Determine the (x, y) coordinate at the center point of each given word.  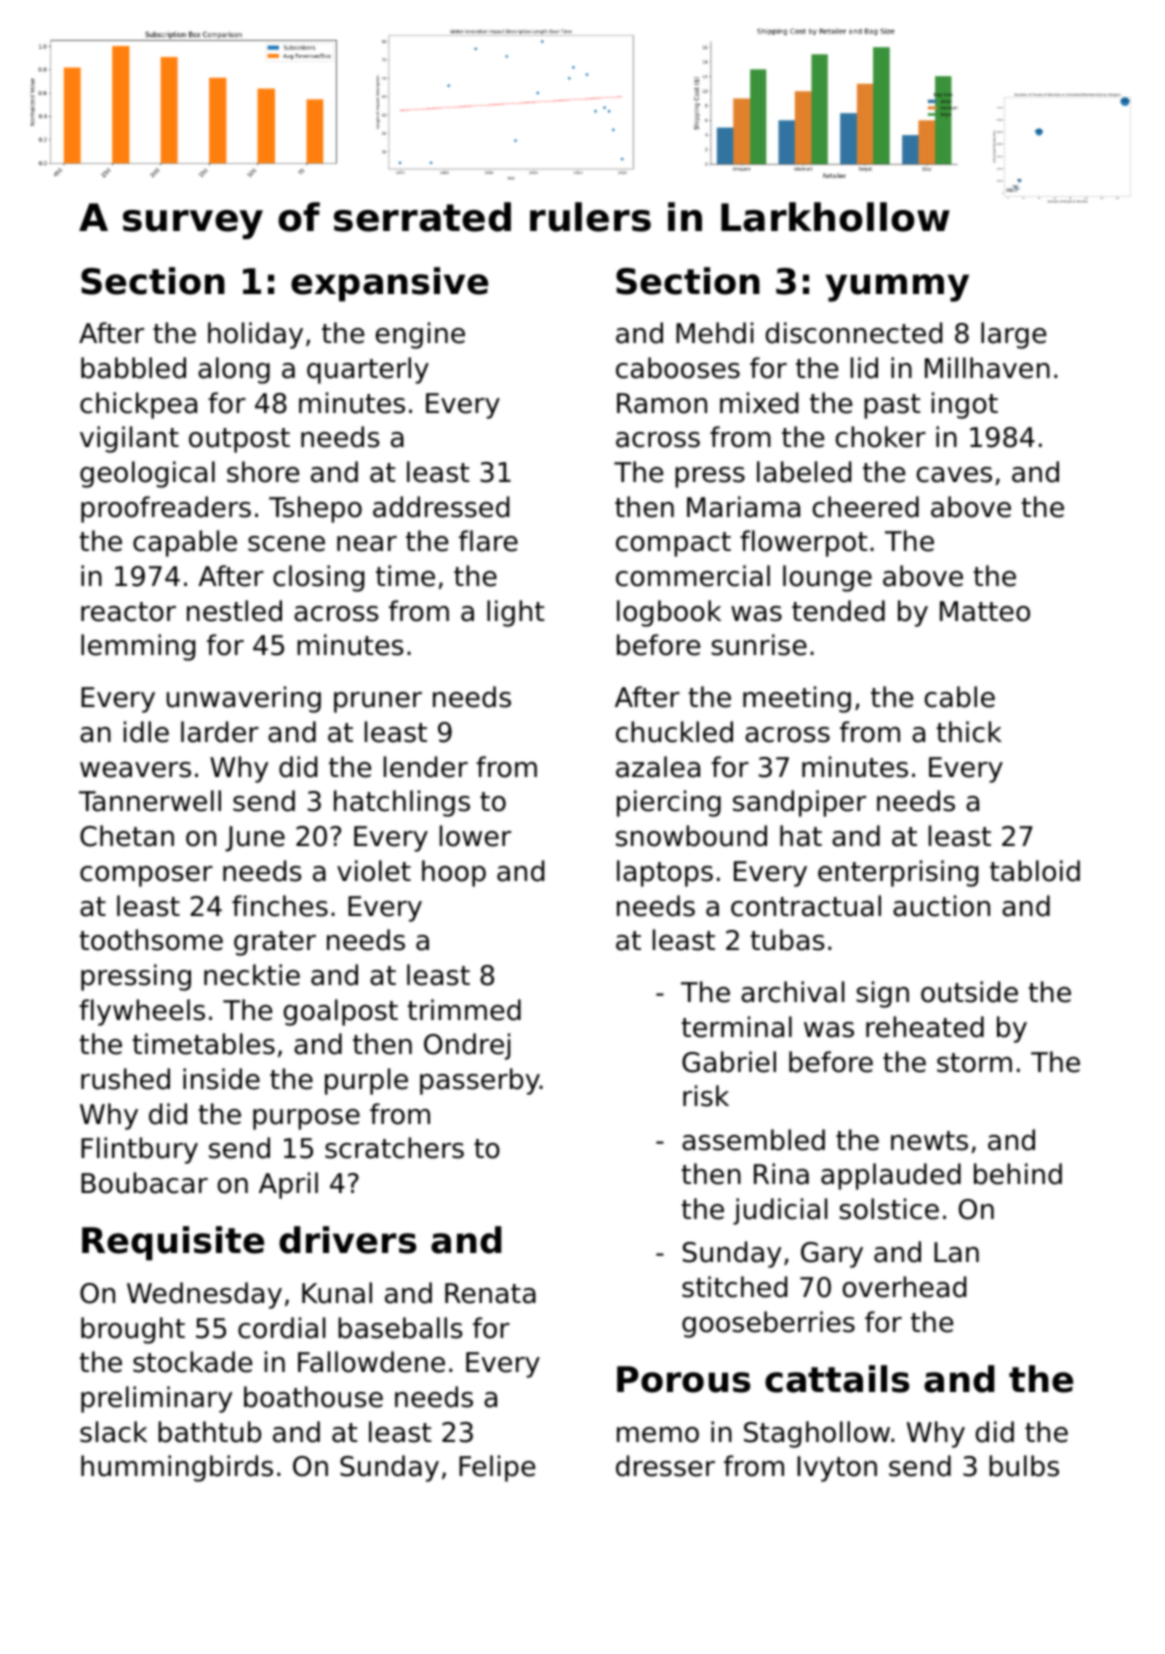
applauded (891, 1176)
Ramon (662, 403)
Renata (490, 1293)
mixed (759, 403)
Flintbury (139, 1150)
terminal (736, 1027)
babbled (133, 368)
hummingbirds (177, 1468)
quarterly (368, 370)
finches (280, 906)
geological (147, 474)
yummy (897, 288)
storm (974, 1063)
